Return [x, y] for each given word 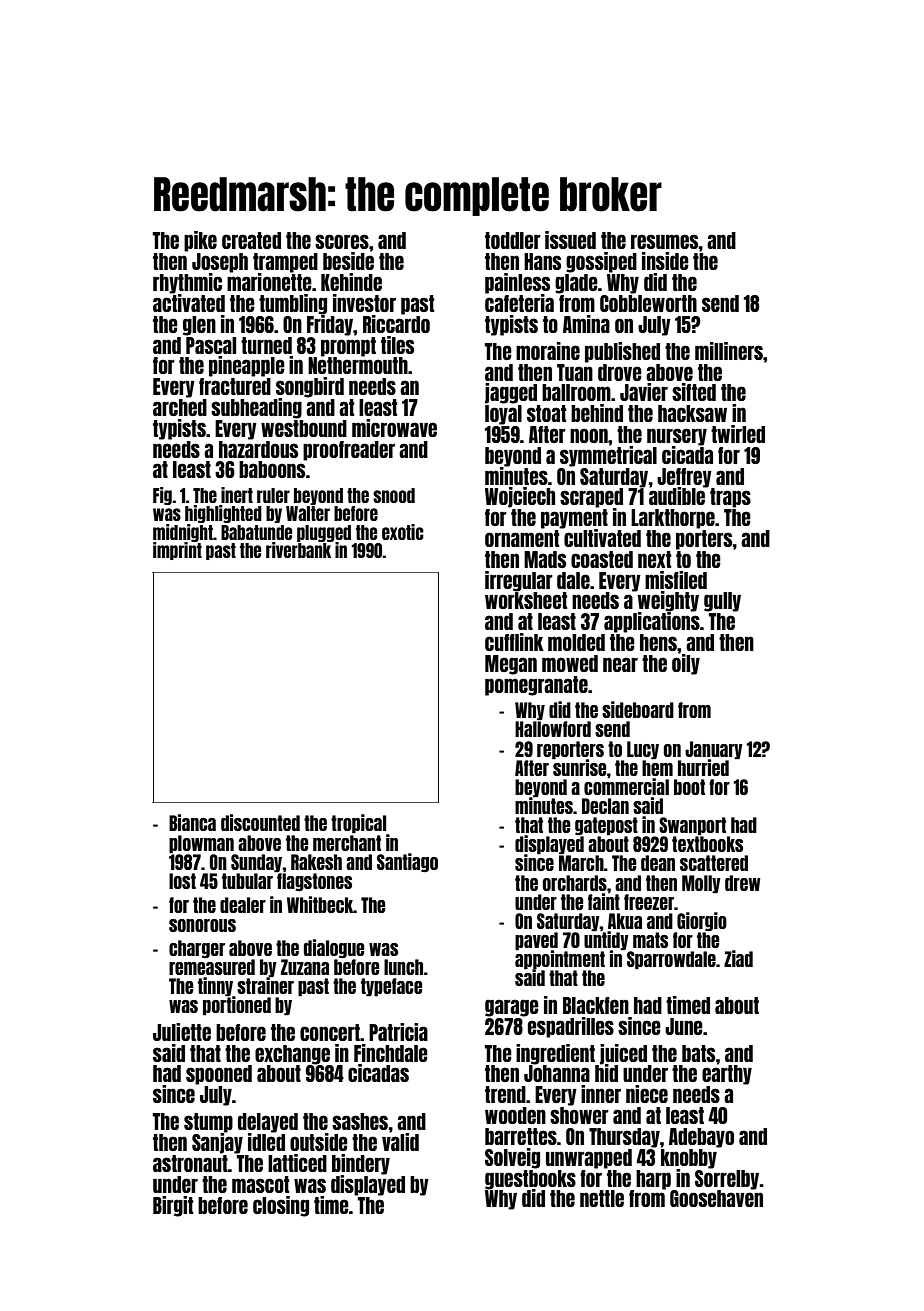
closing [281, 1206]
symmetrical [608, 456]
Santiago [407, 862]
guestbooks [530, 1179]
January [714, 750]
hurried [703, 767]
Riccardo [396, 324]
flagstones [314, 882]
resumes [665, 241]
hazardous [258, 449]
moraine [548, 351]
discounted [260, 822]
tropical [358, 824]
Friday [330, 325]
